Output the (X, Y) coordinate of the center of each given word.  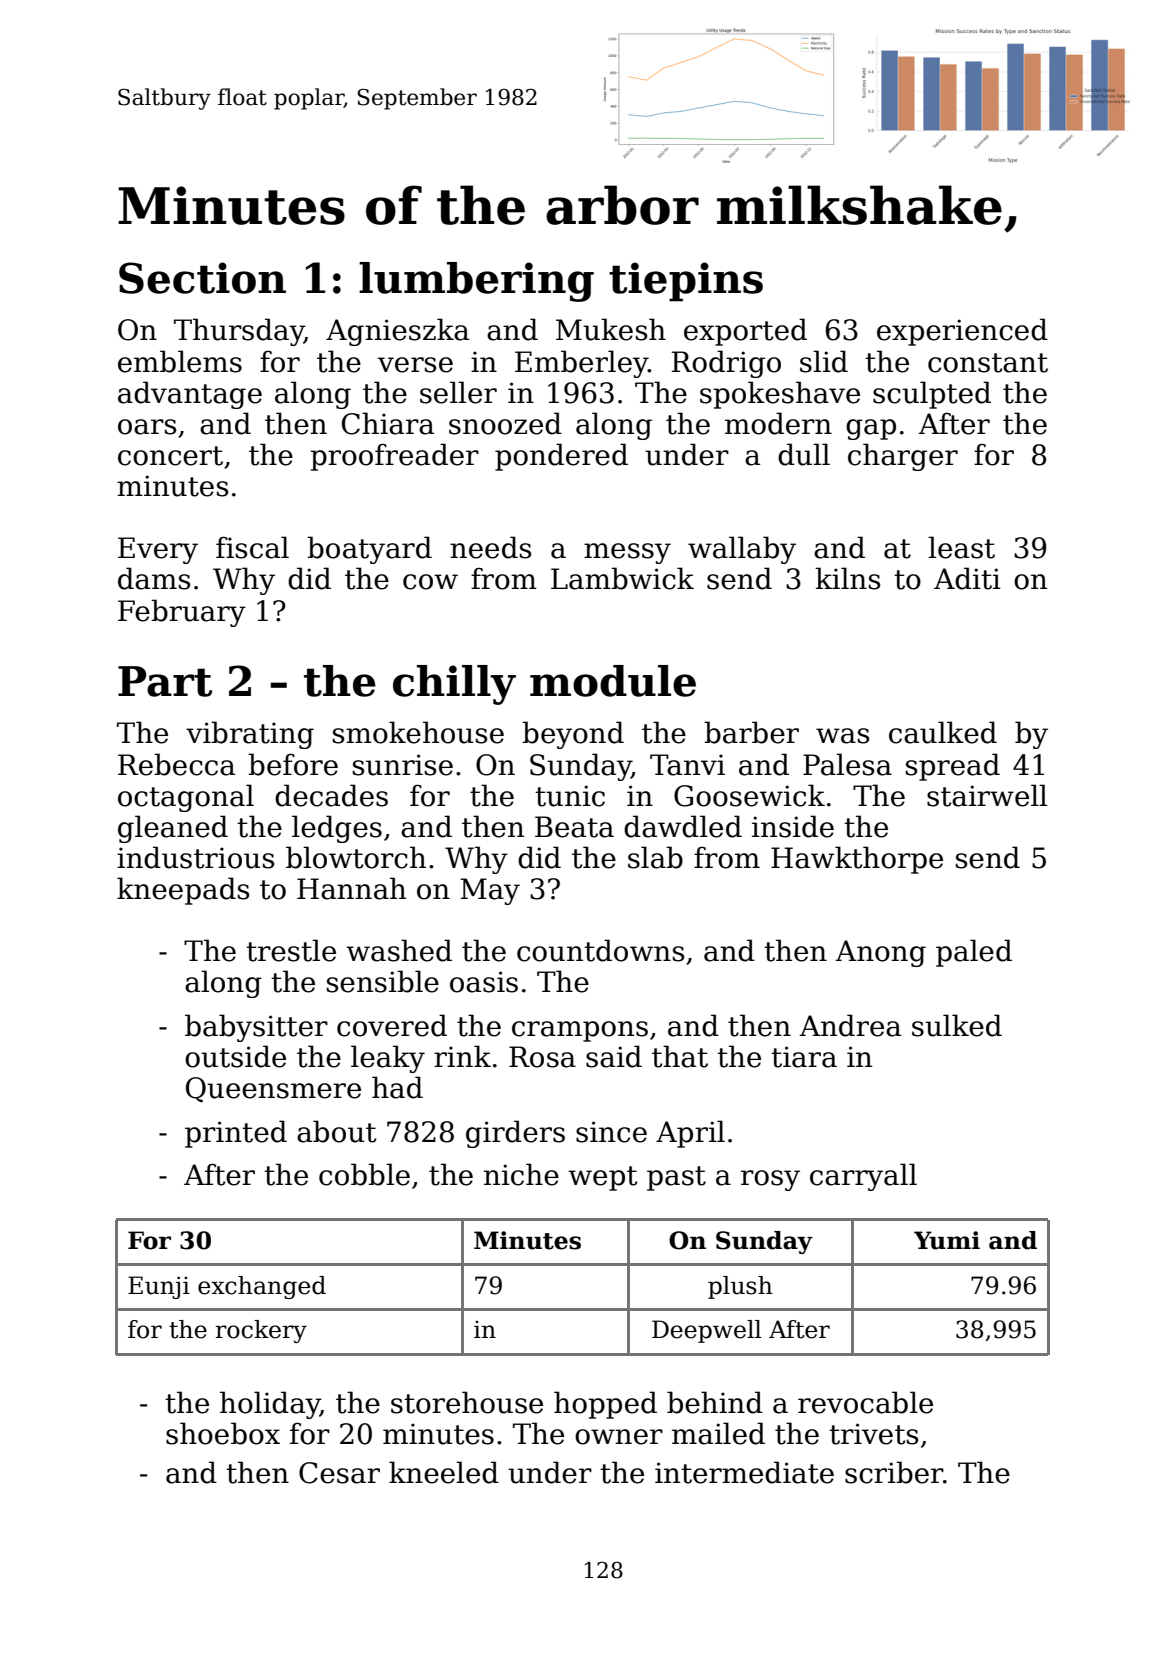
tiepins (686, 282)
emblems (180, 361)
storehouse (467, 1402)
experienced (962, 332)
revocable (865, 1402)
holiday (270, 1405)
